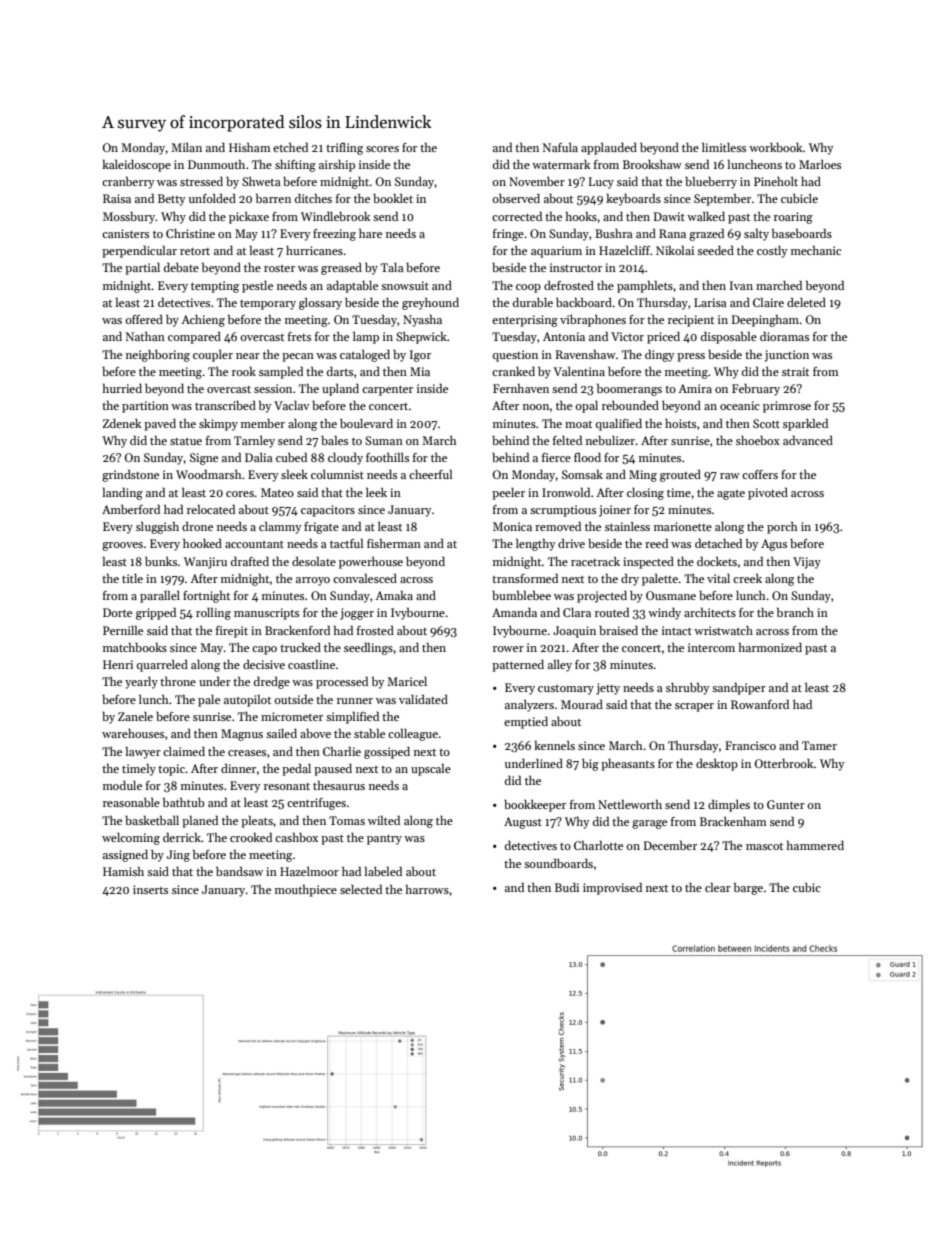  Describe the element at coordinates (774, 545) in the screenshot. I see `Agus` at that location.
